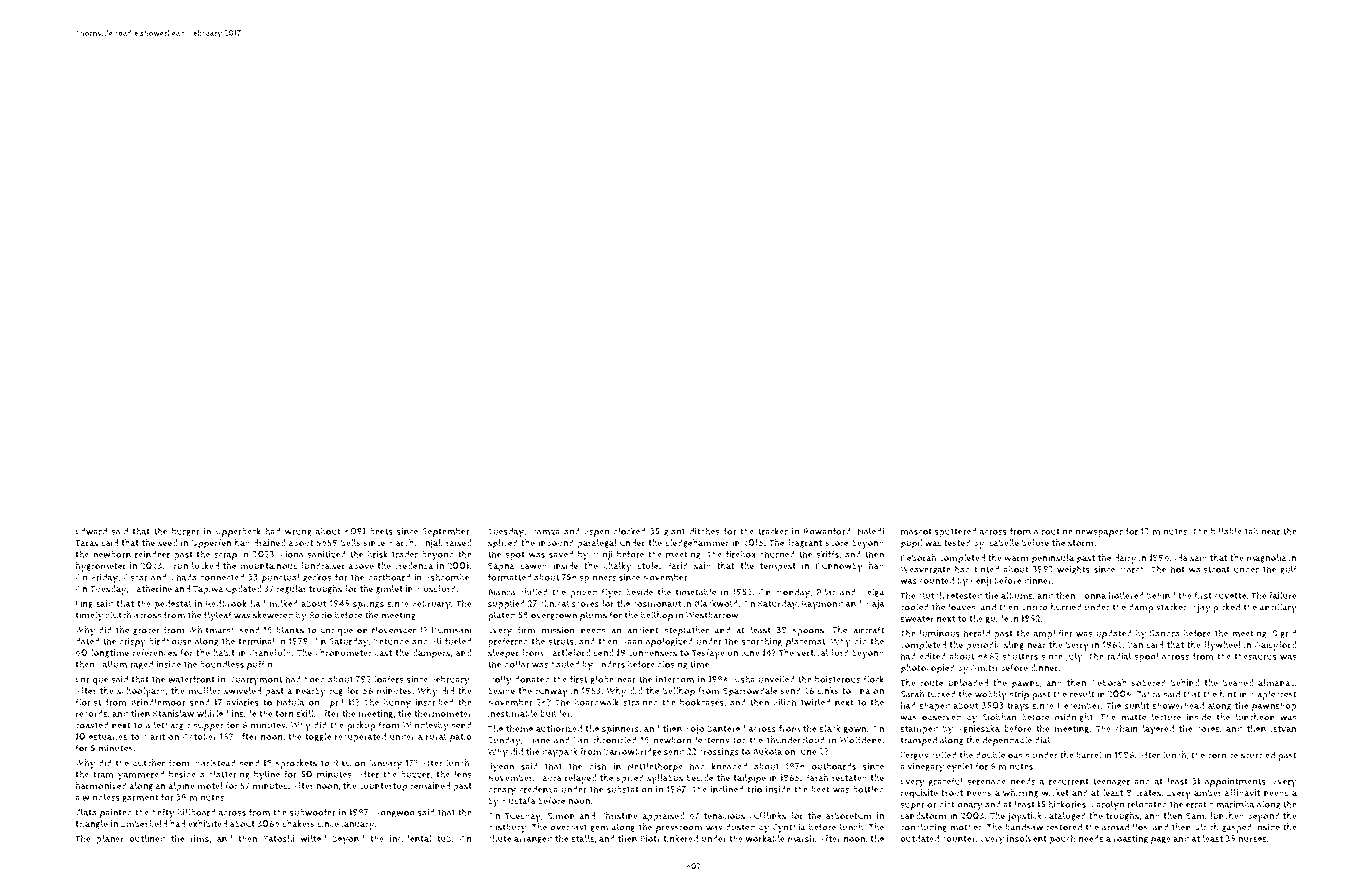  I want to click on wrung, so click(298, 533).
